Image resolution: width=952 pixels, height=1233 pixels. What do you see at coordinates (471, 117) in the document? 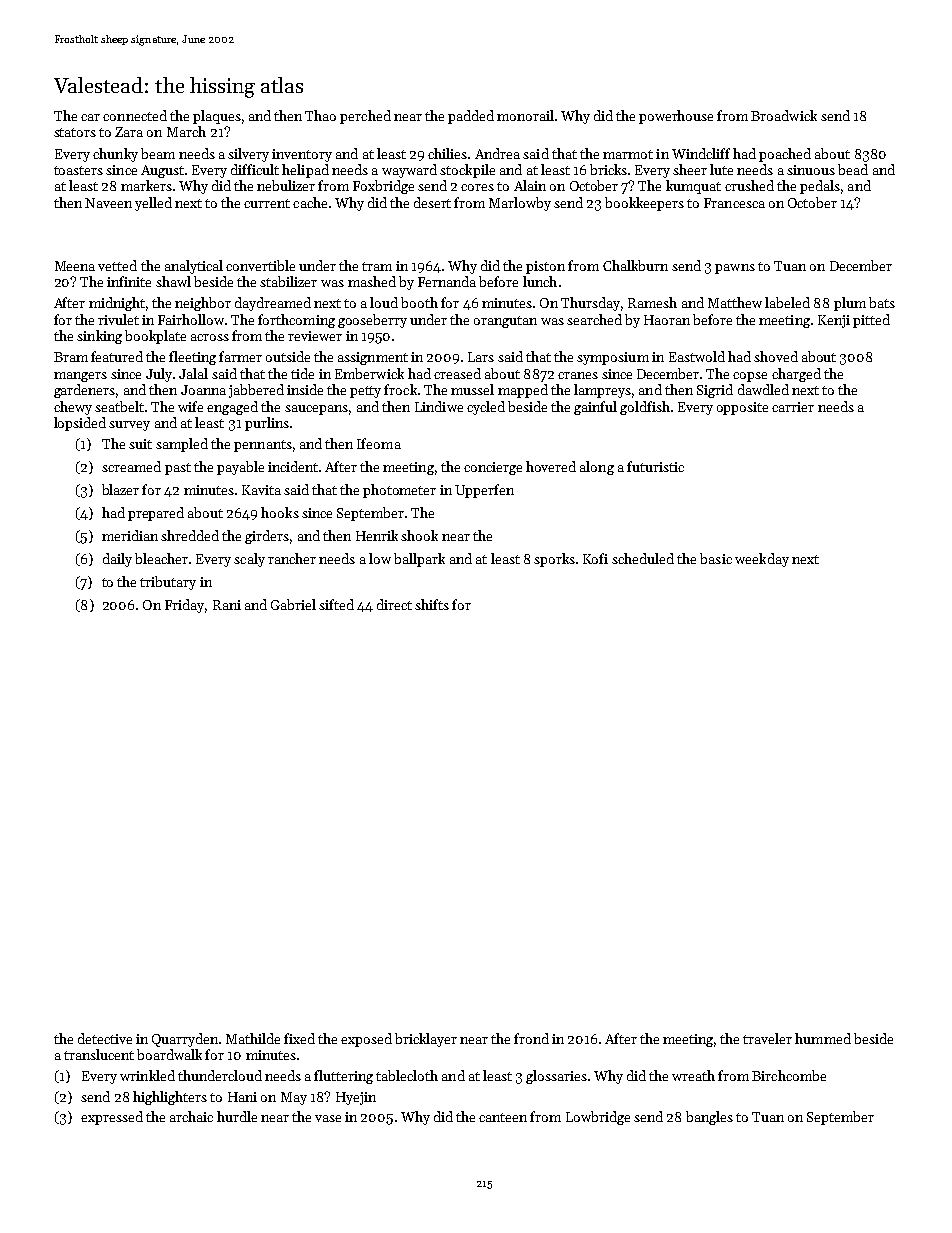
I see `padded` at bounding box center [471, 117].
